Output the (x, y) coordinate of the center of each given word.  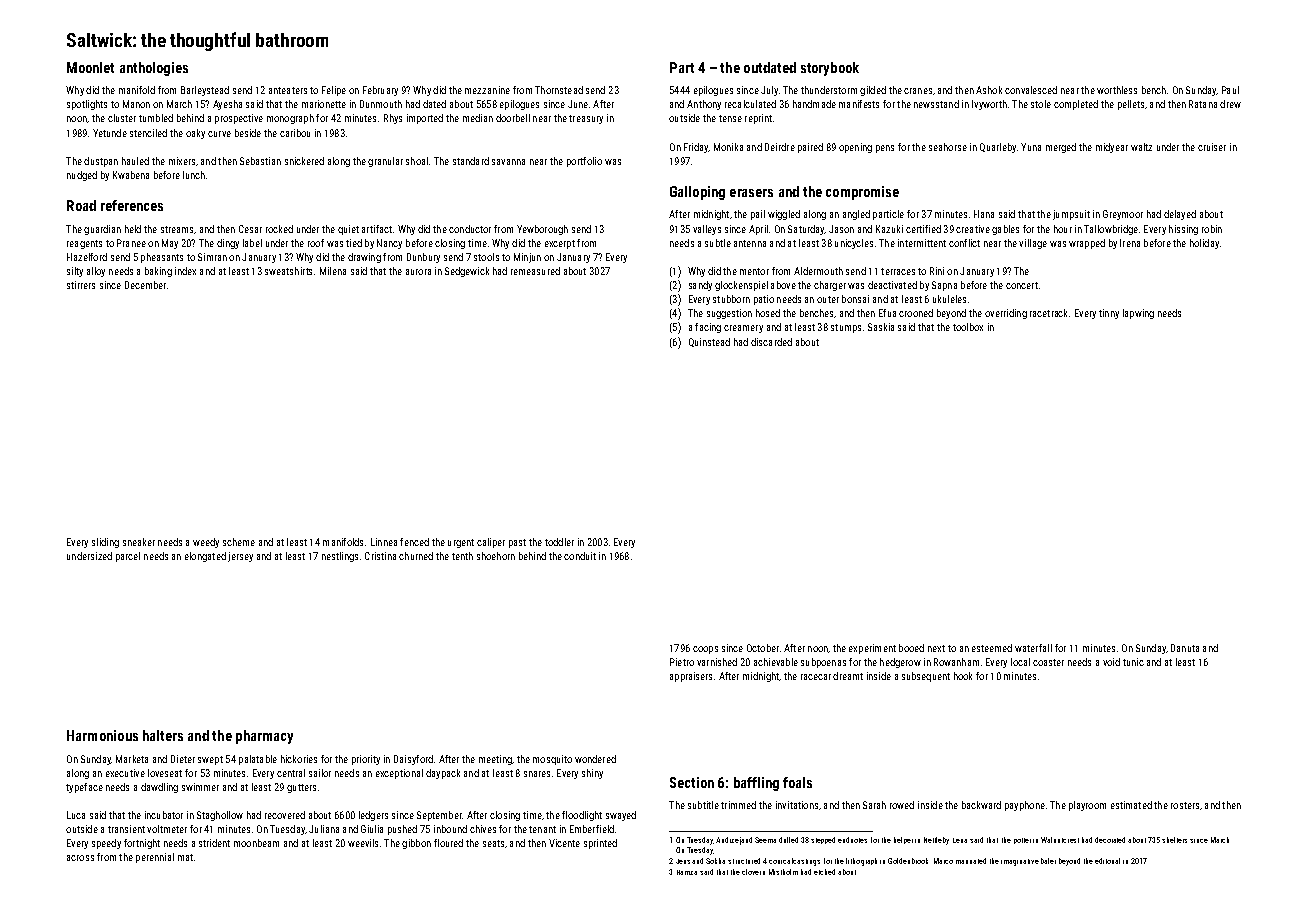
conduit (580, 556)
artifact (377, 229)
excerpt (560, 244)
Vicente (564, 843)
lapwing (1138, 314)
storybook (830, 69)
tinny (1109, 314)
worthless (1117, 90)
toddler (559, 542)
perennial (155, 858)
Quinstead (709, 342)
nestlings (340, 557)
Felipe (334, 91)
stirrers (81, 285)
